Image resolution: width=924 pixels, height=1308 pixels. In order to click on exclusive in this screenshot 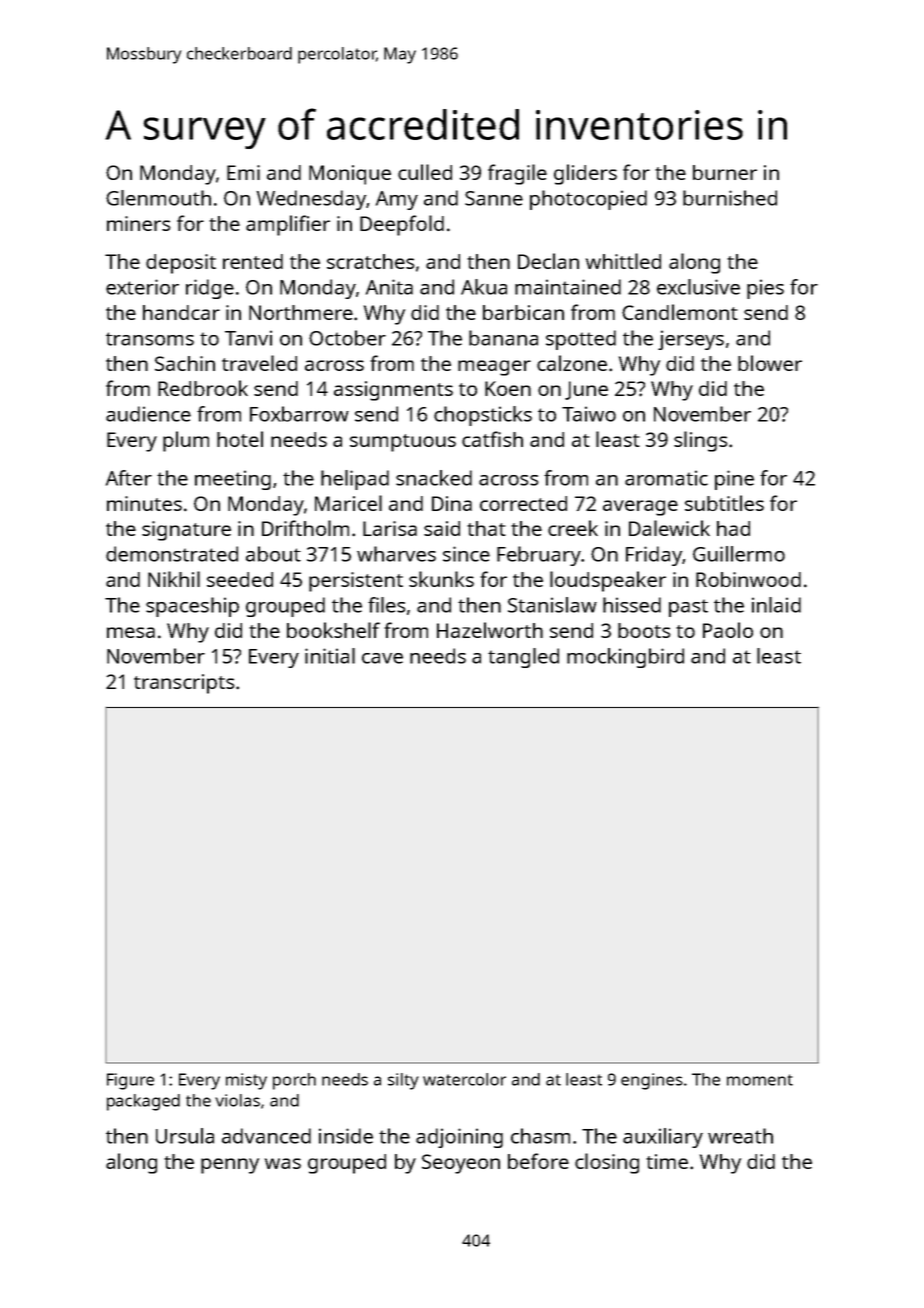, I will do `click(698, 287)`.
